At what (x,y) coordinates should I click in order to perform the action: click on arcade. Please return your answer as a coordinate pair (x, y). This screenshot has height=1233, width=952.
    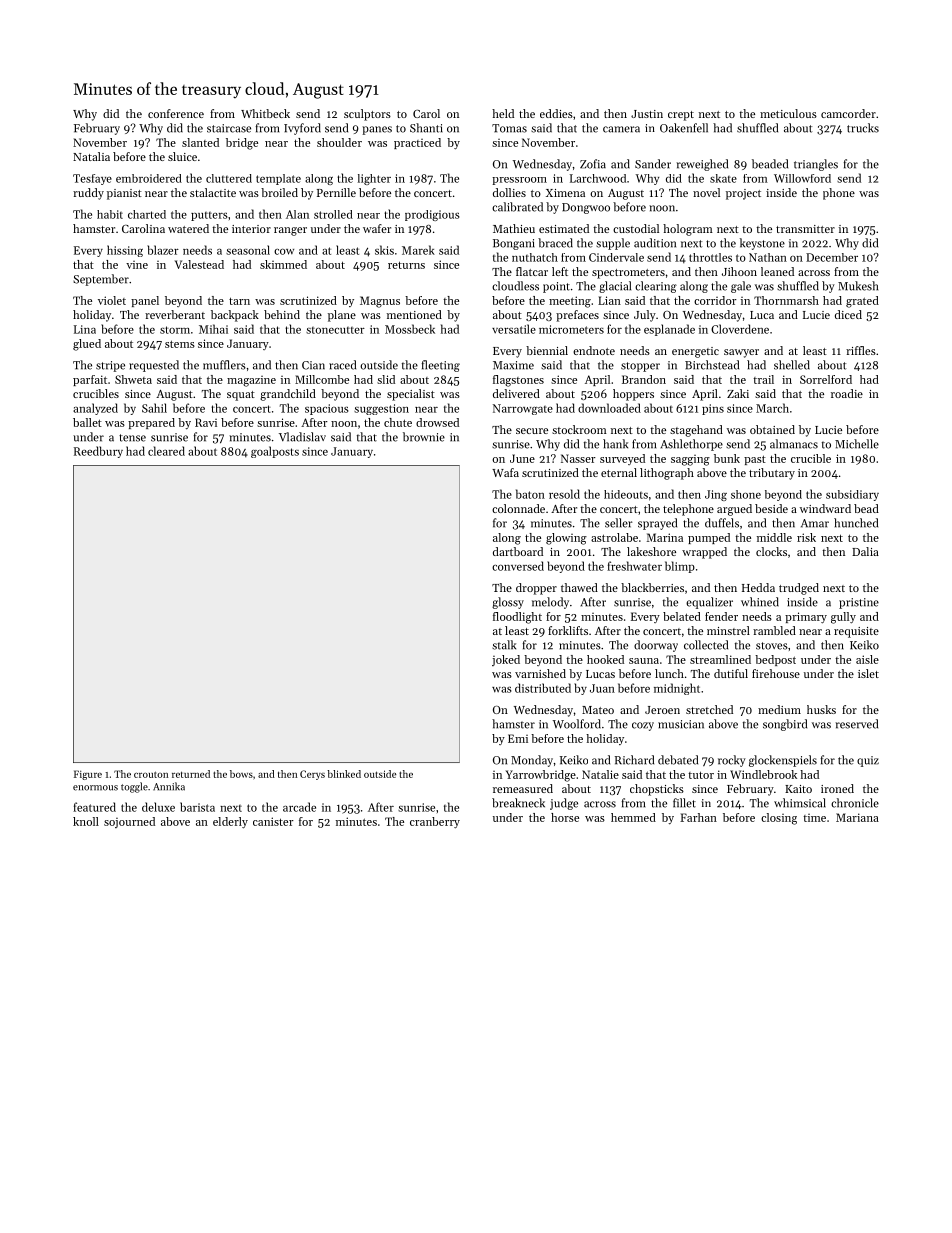
    Looking at the image, I should click on (299, 807).
